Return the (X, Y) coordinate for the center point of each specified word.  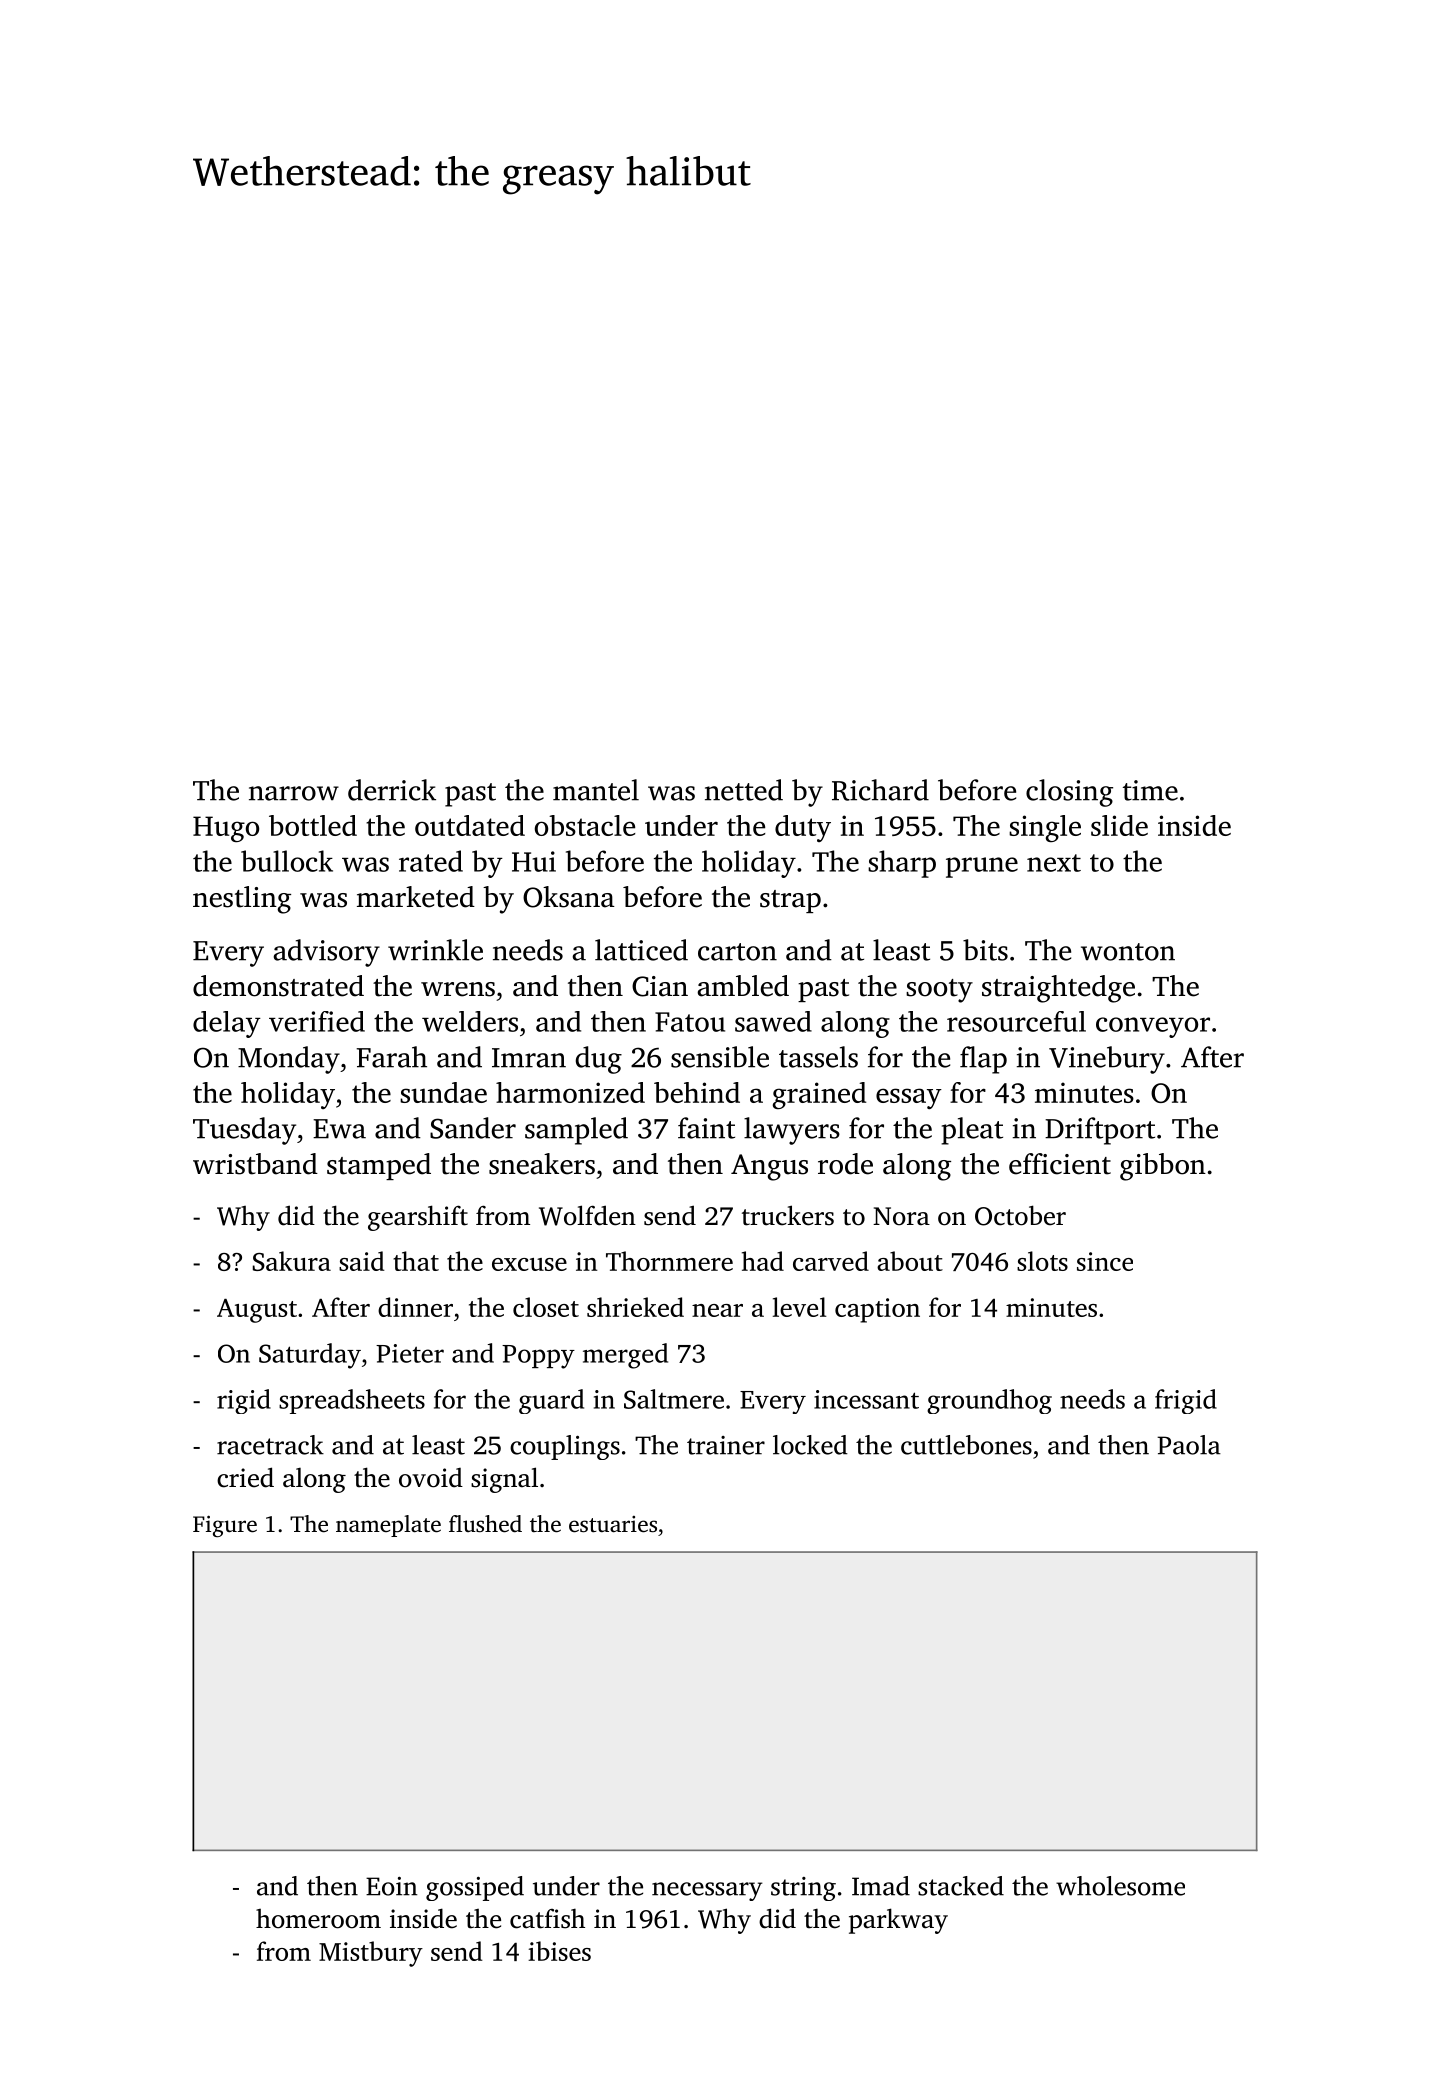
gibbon (1163, 1167)
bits (985, 950)
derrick (392, 790)
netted (744, 790)
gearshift (418, 1218)
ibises (559, 1951)
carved (831, 1261)
